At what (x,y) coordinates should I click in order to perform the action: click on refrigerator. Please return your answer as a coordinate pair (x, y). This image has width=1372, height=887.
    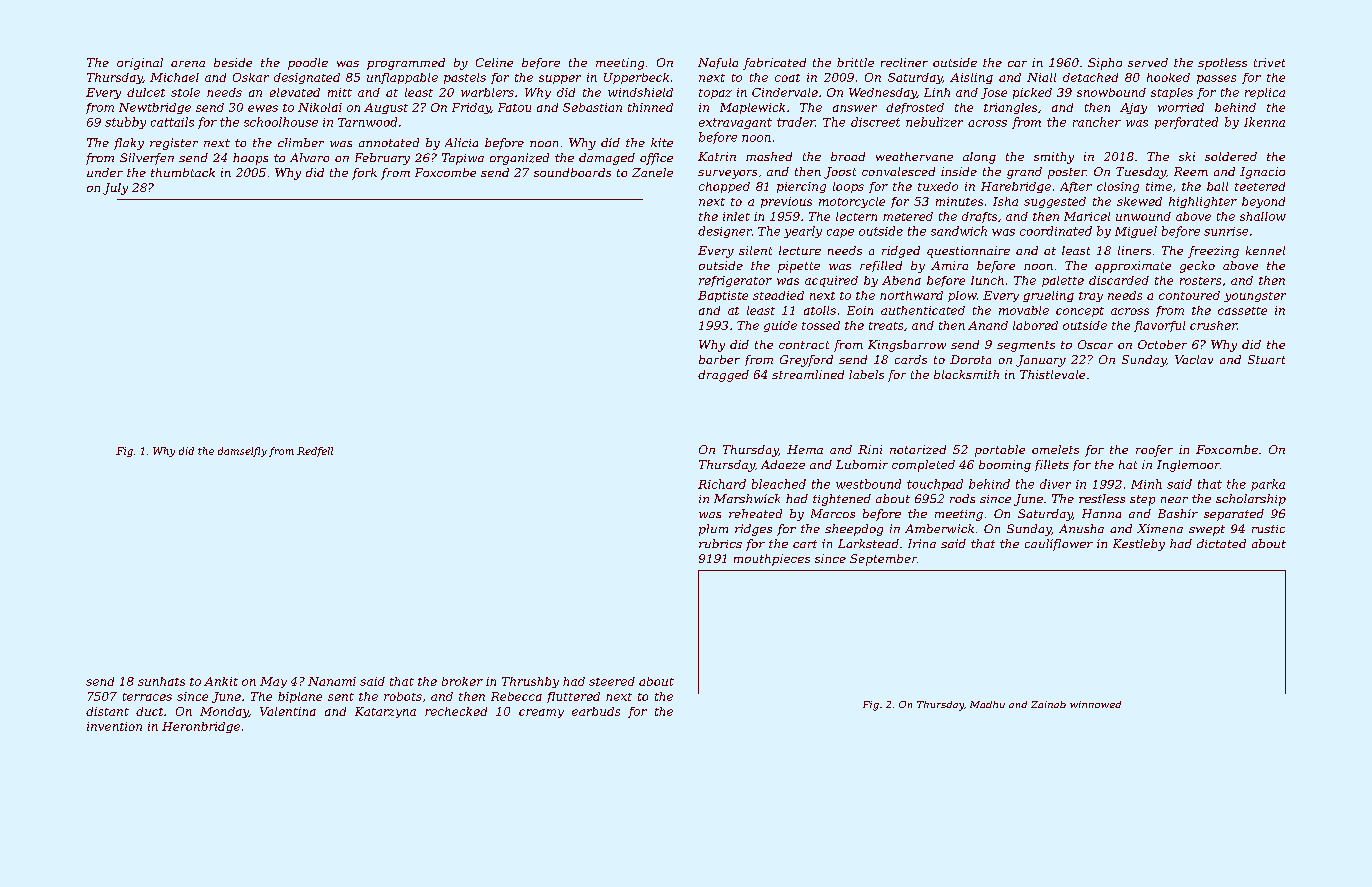
    Looking at the image, I should click on (735, 281).
